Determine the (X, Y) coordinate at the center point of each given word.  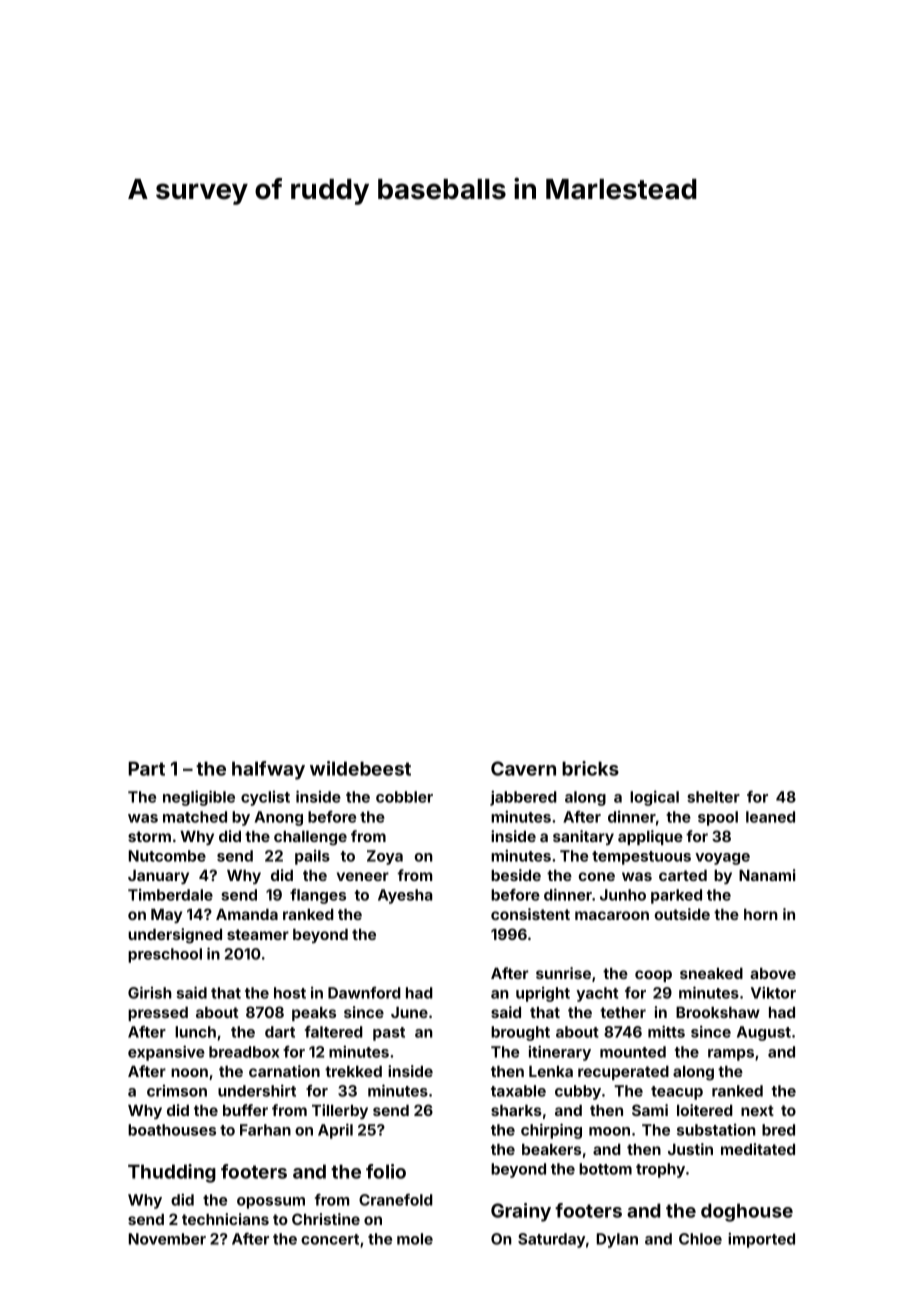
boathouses (172, 1130)
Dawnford (364, 993)
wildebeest (360, 768)
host (290, 993)
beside (516, 875)
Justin (690, 1149)
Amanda (247, 914)
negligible (199, 798)
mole (415, 1239)
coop (653, 976)
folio (386, 1171)
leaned (770, 817)
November (167, 1239)
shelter (713, 797)
